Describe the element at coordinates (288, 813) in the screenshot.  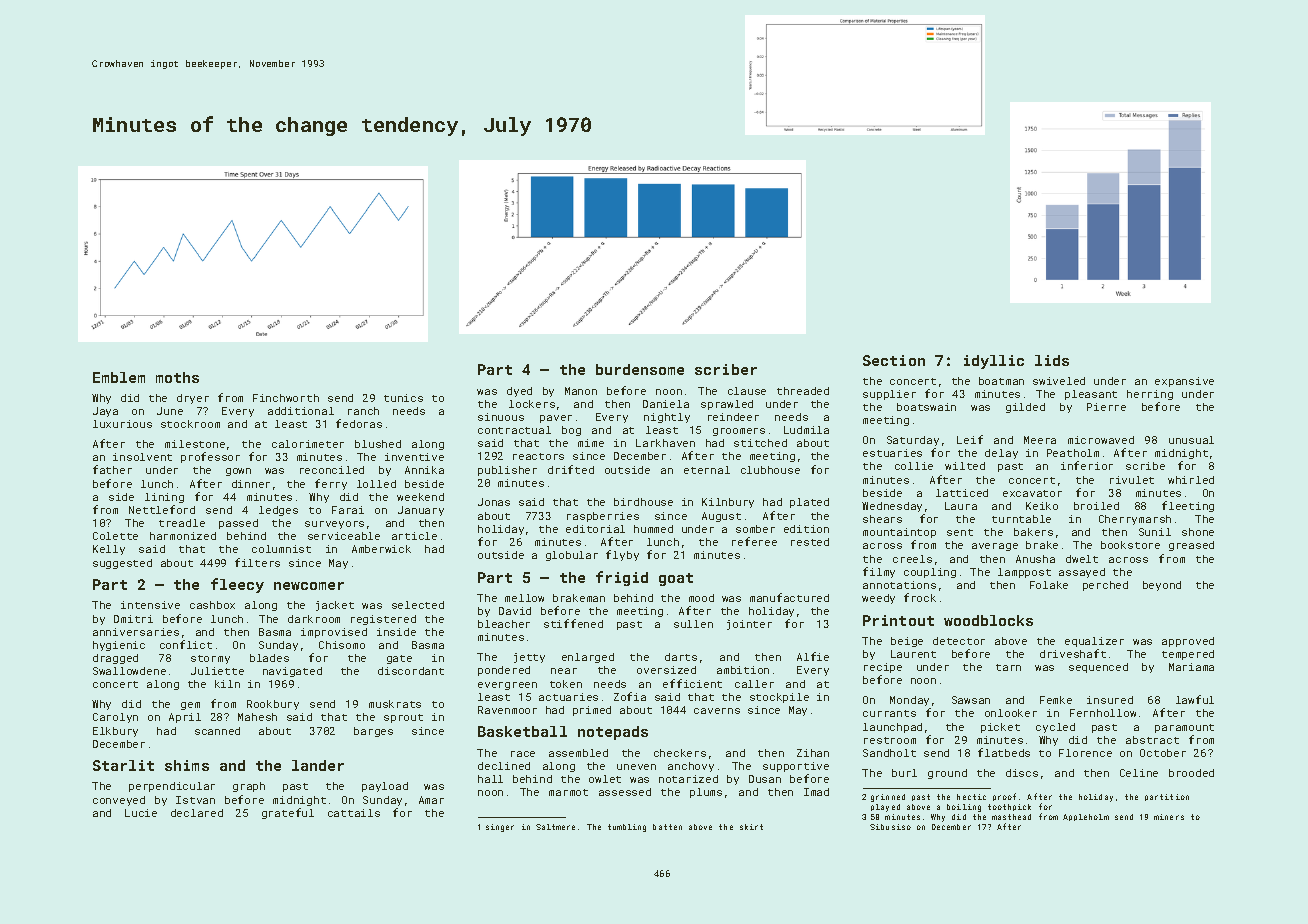
I see `grateful` at that location.
